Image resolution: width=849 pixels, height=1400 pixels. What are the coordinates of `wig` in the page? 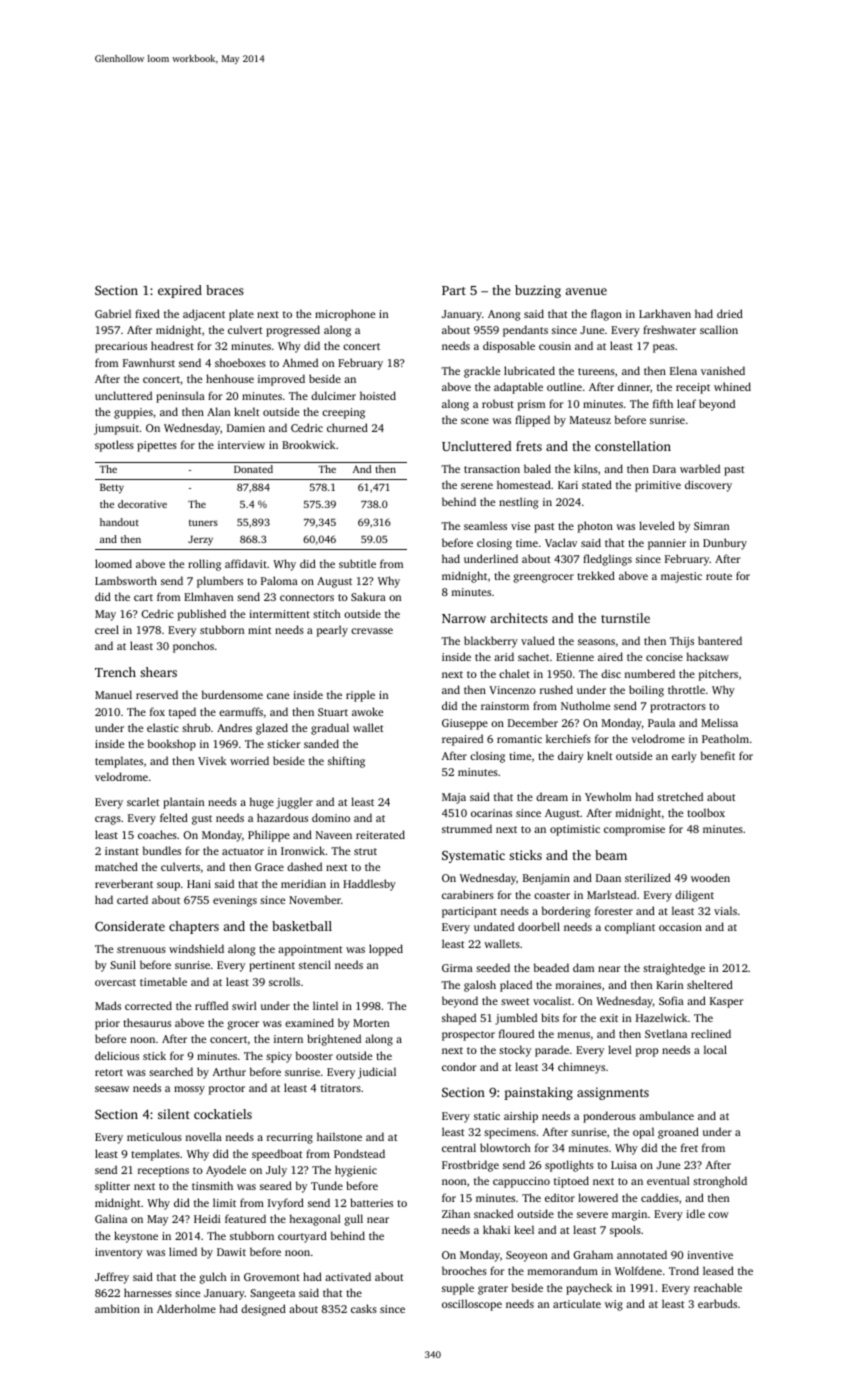 It's located at (614, 1305).
